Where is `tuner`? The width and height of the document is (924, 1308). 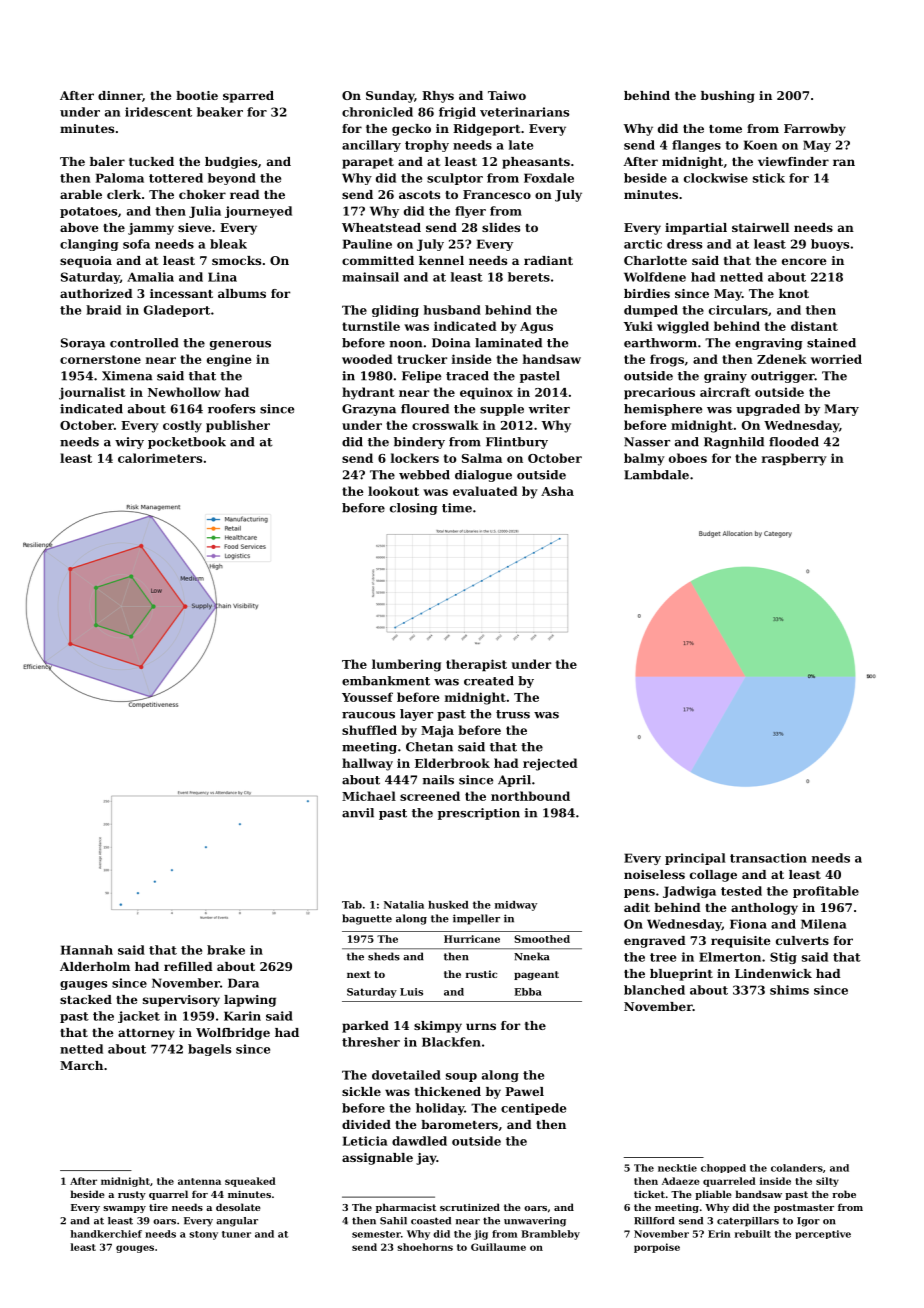 tuner is located at coordinates (236, 1234).
